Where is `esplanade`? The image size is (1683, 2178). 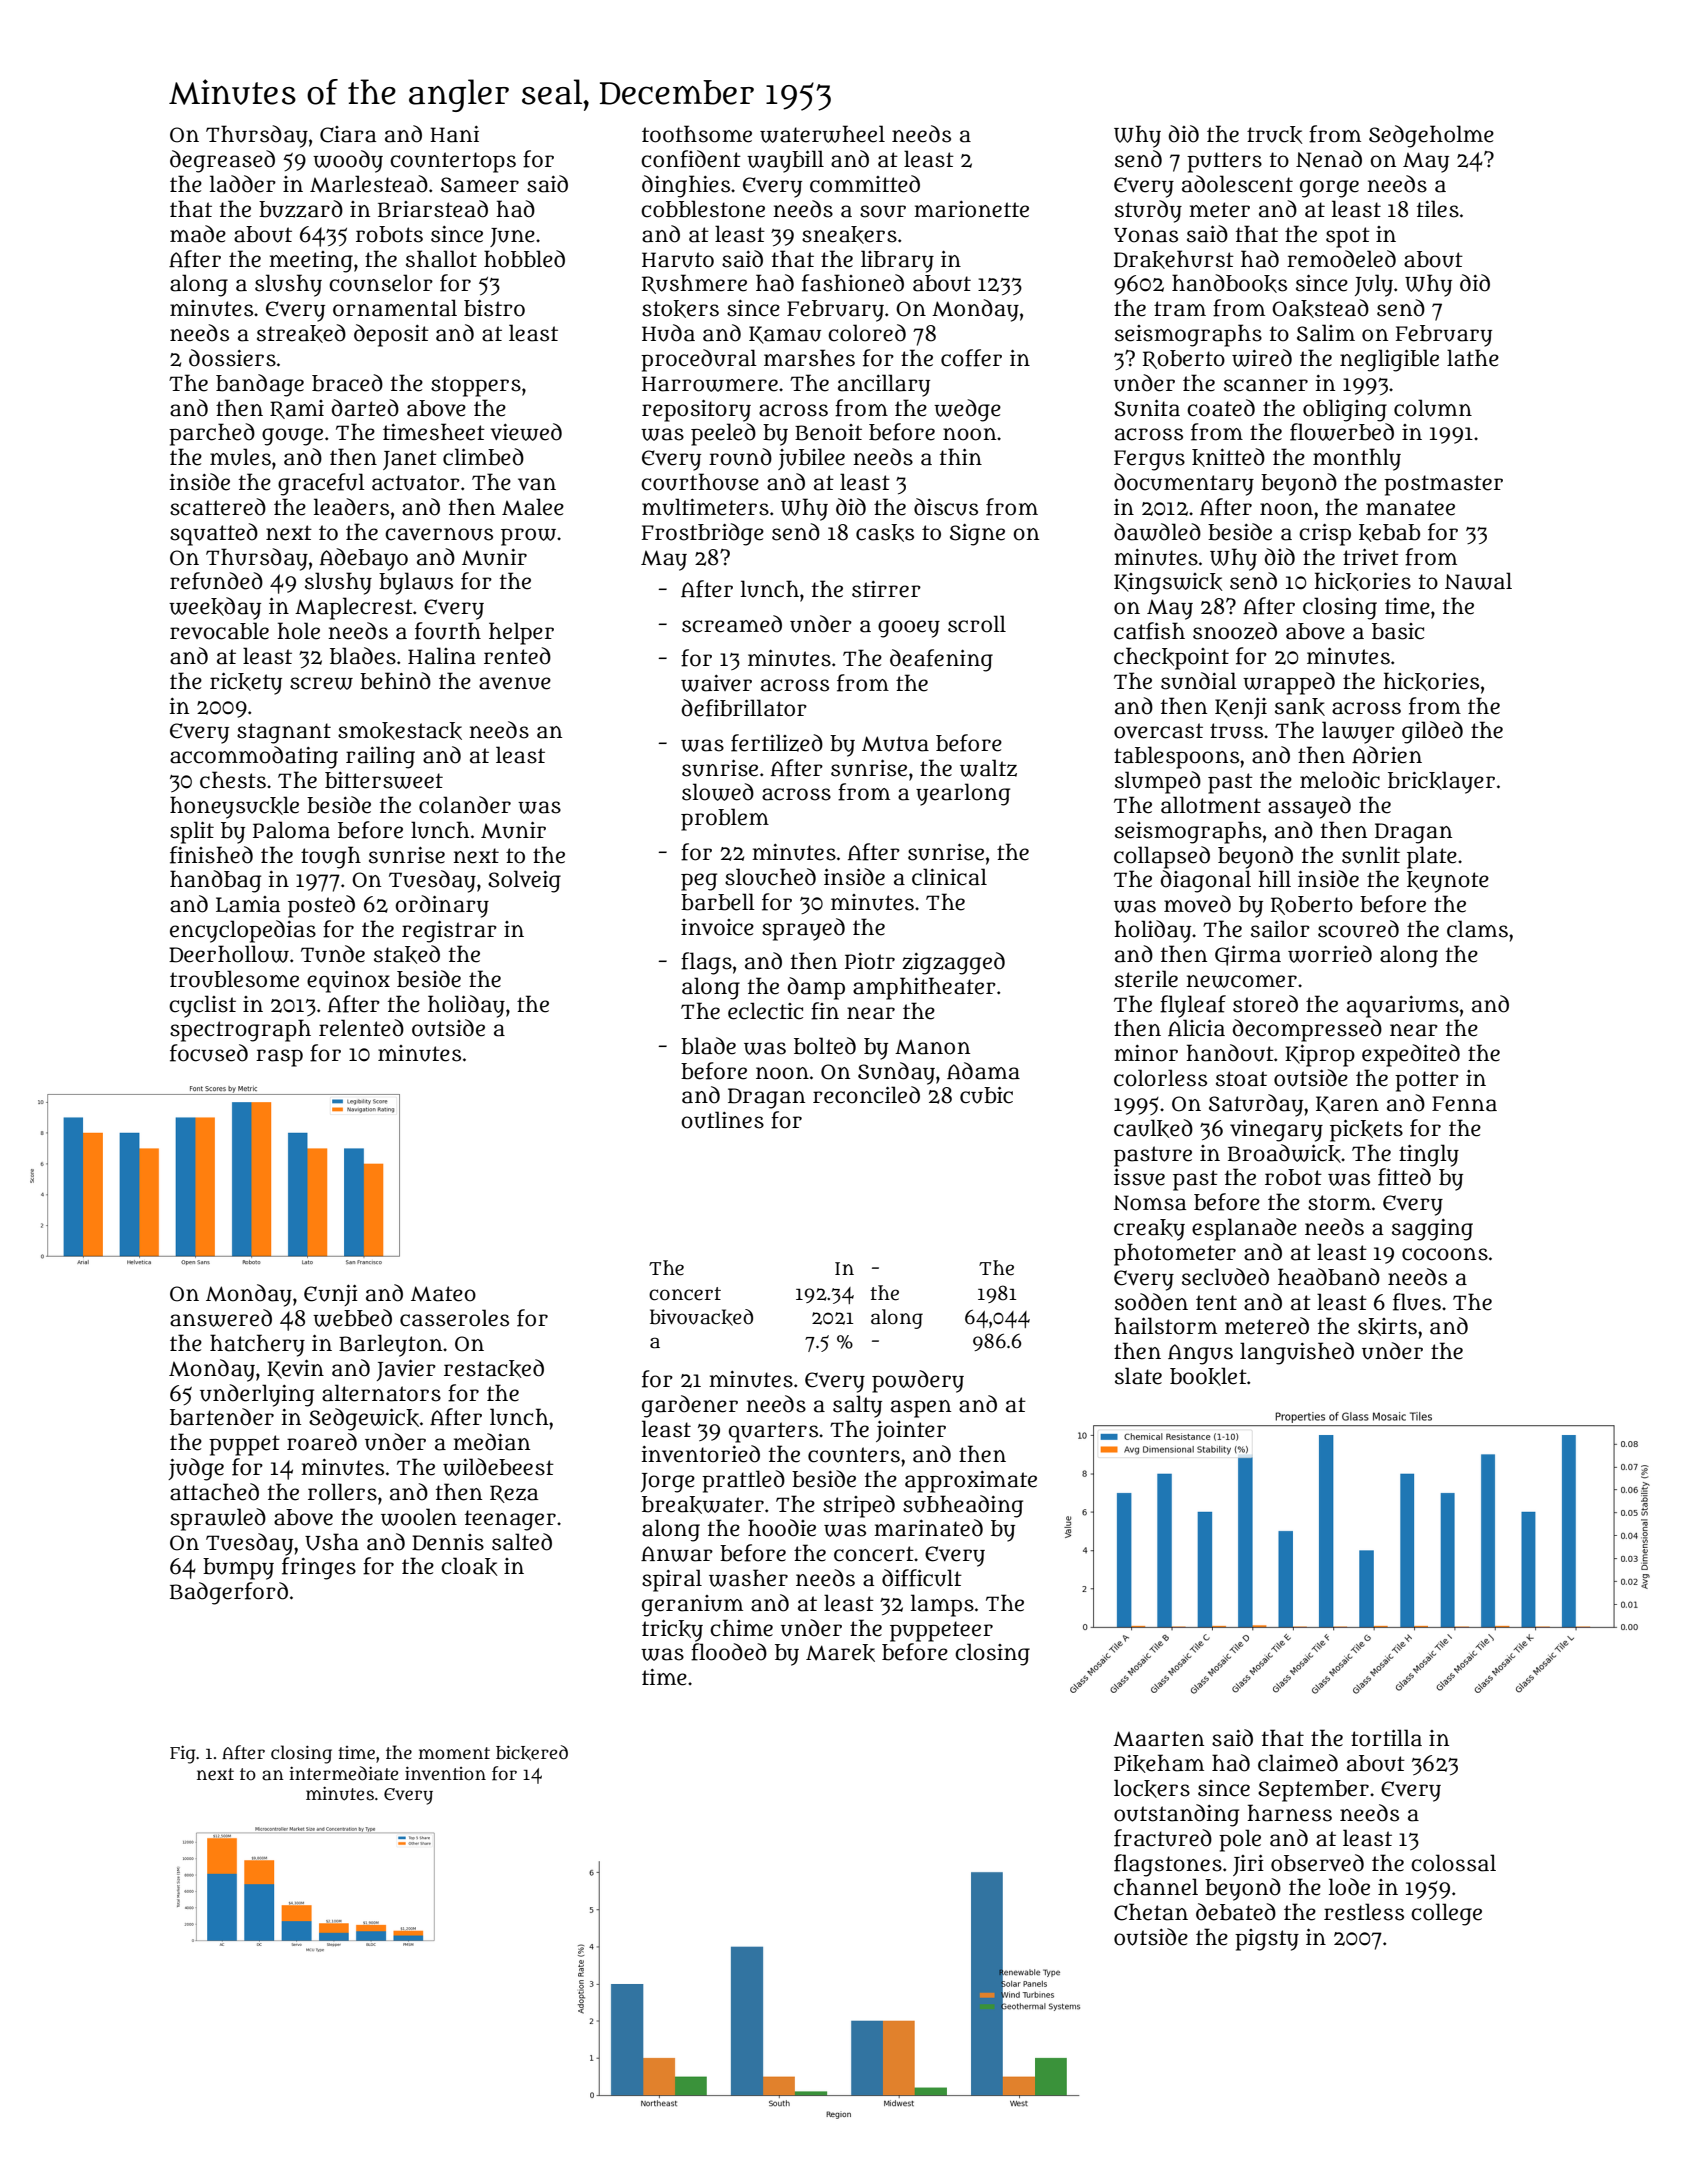
esplanade is located at coordinates (1244, 1229).
